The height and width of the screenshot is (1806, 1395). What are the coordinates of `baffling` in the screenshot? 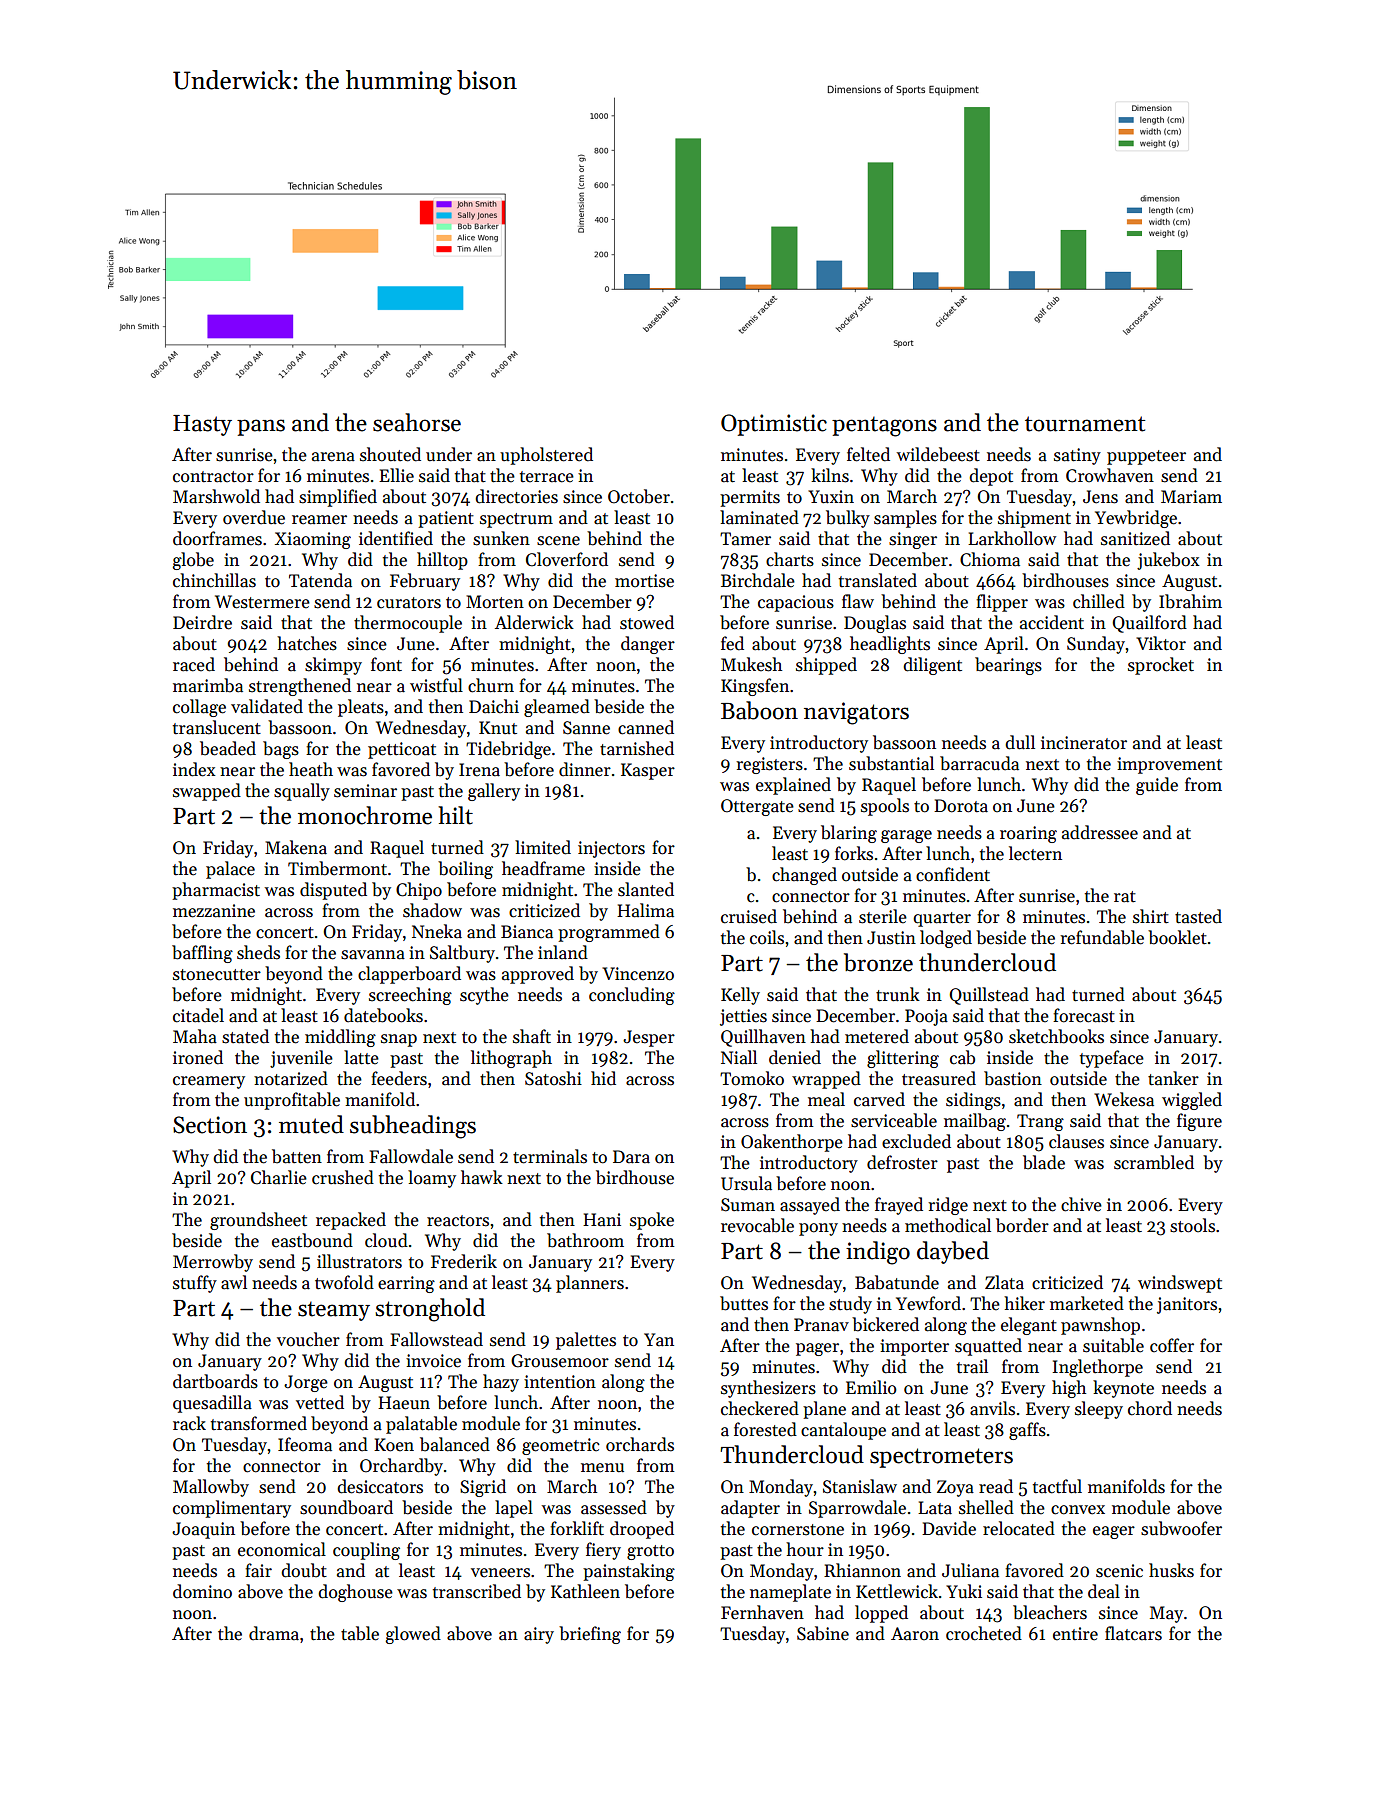 It's located at (202, 954).
